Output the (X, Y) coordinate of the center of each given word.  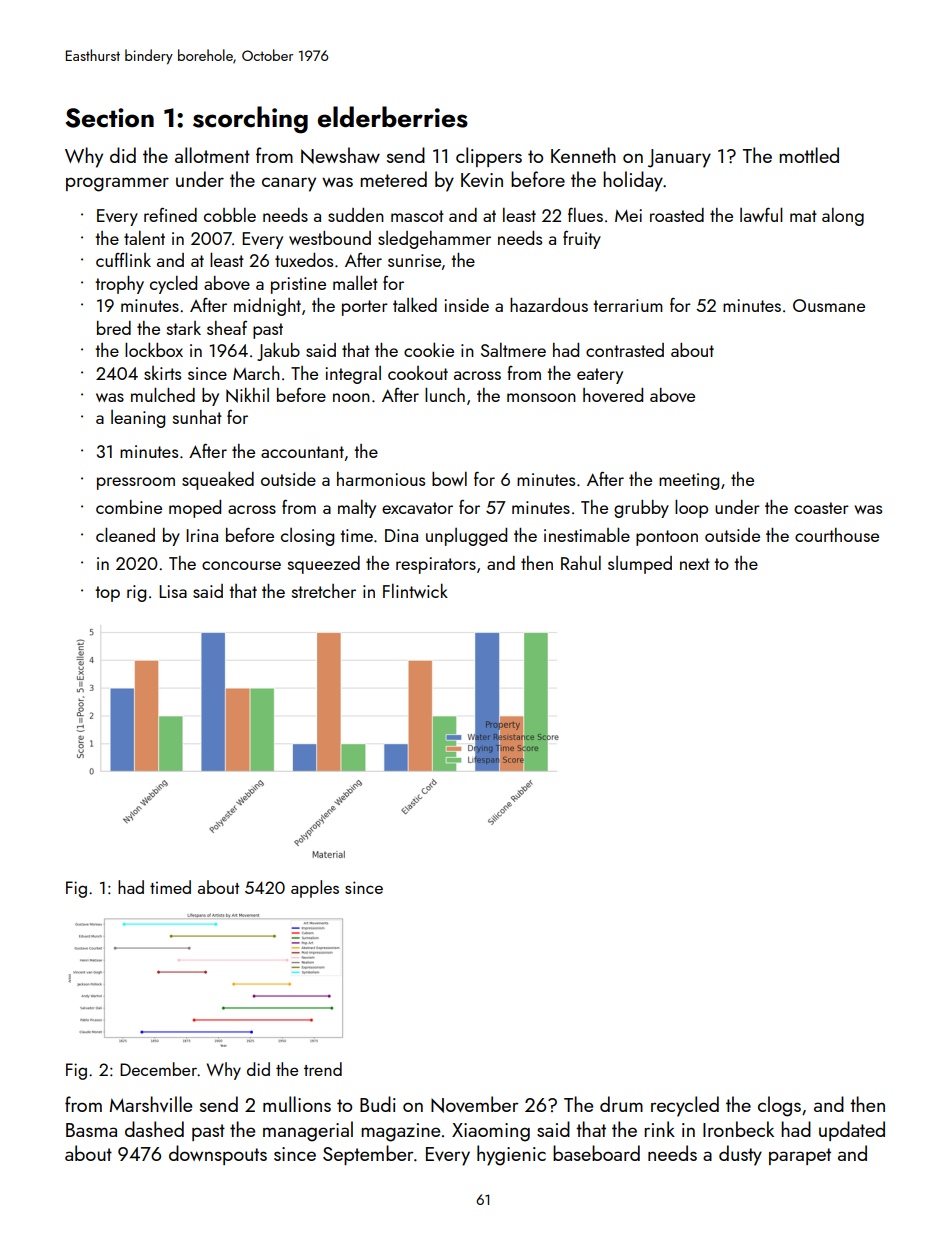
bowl (449, 479)
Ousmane (829, 305)
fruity (582, 240)
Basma (91, 1130)
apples (315, 889)
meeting (689, 481)
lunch (445, 394)
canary (289, 184)
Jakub (278, 351)
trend (323, 1069)
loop (691, 508)
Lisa (173, 591)
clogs (779, 1106)
